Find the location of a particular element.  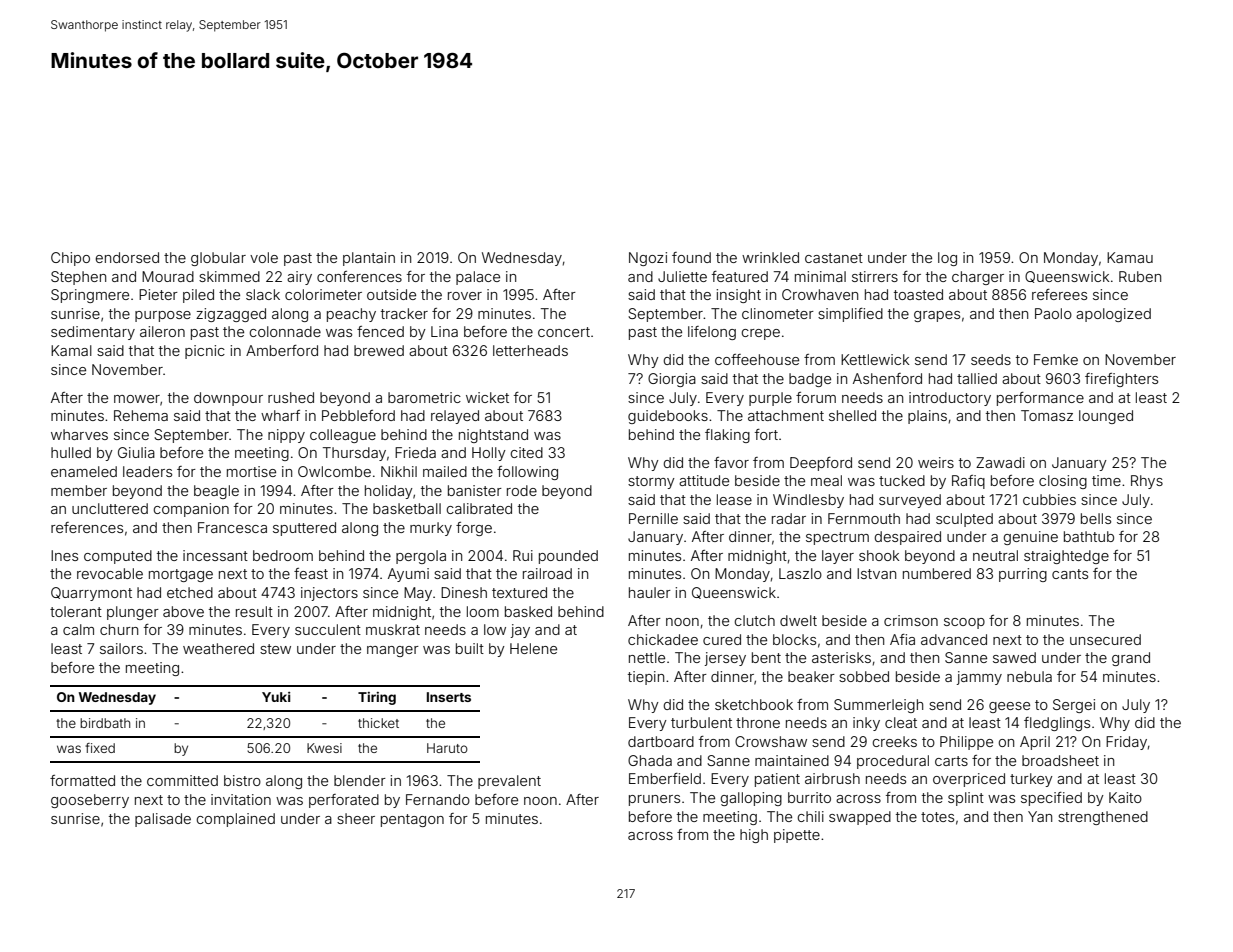

churn is located at coordinates (119, 629).
